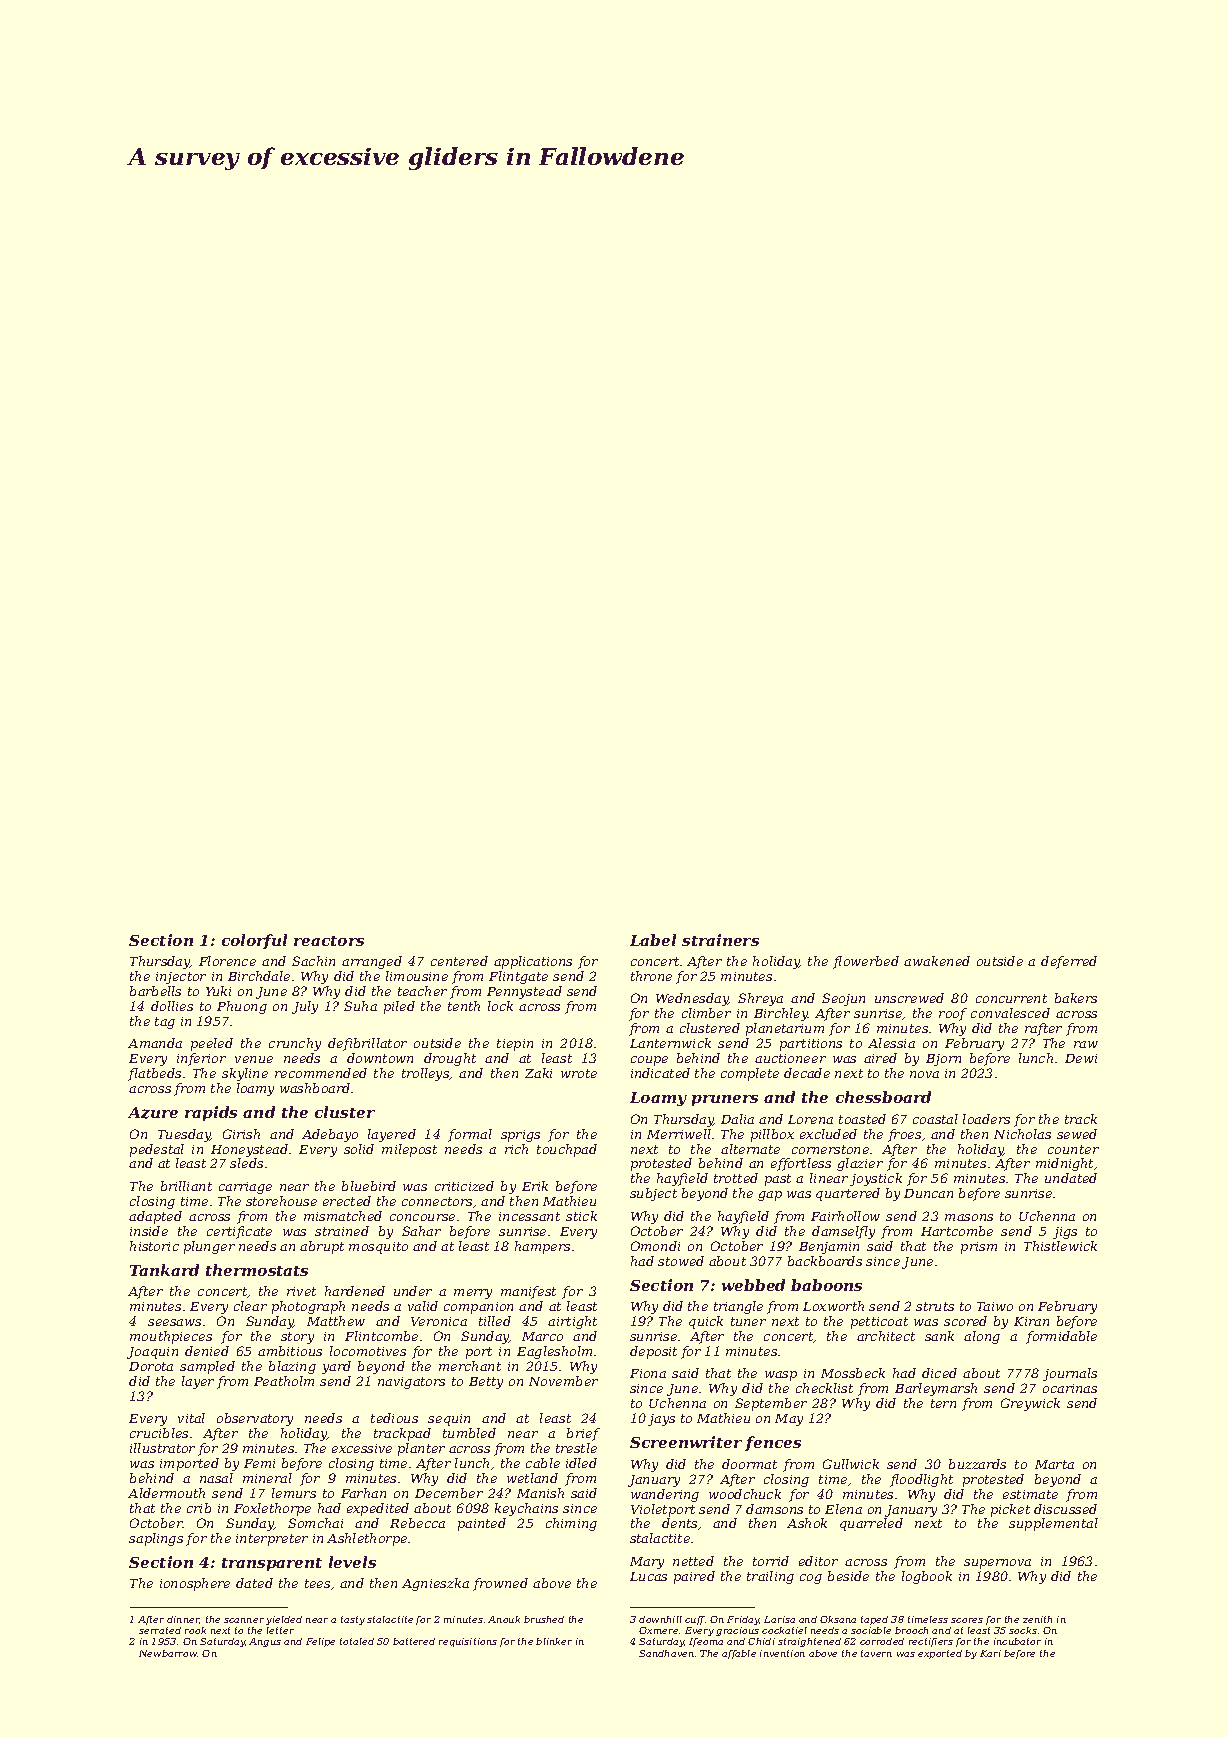  What do you see at coordinates (295, 1044) in the document?
I see `crunchy` at bounding box center [295, 1044].
